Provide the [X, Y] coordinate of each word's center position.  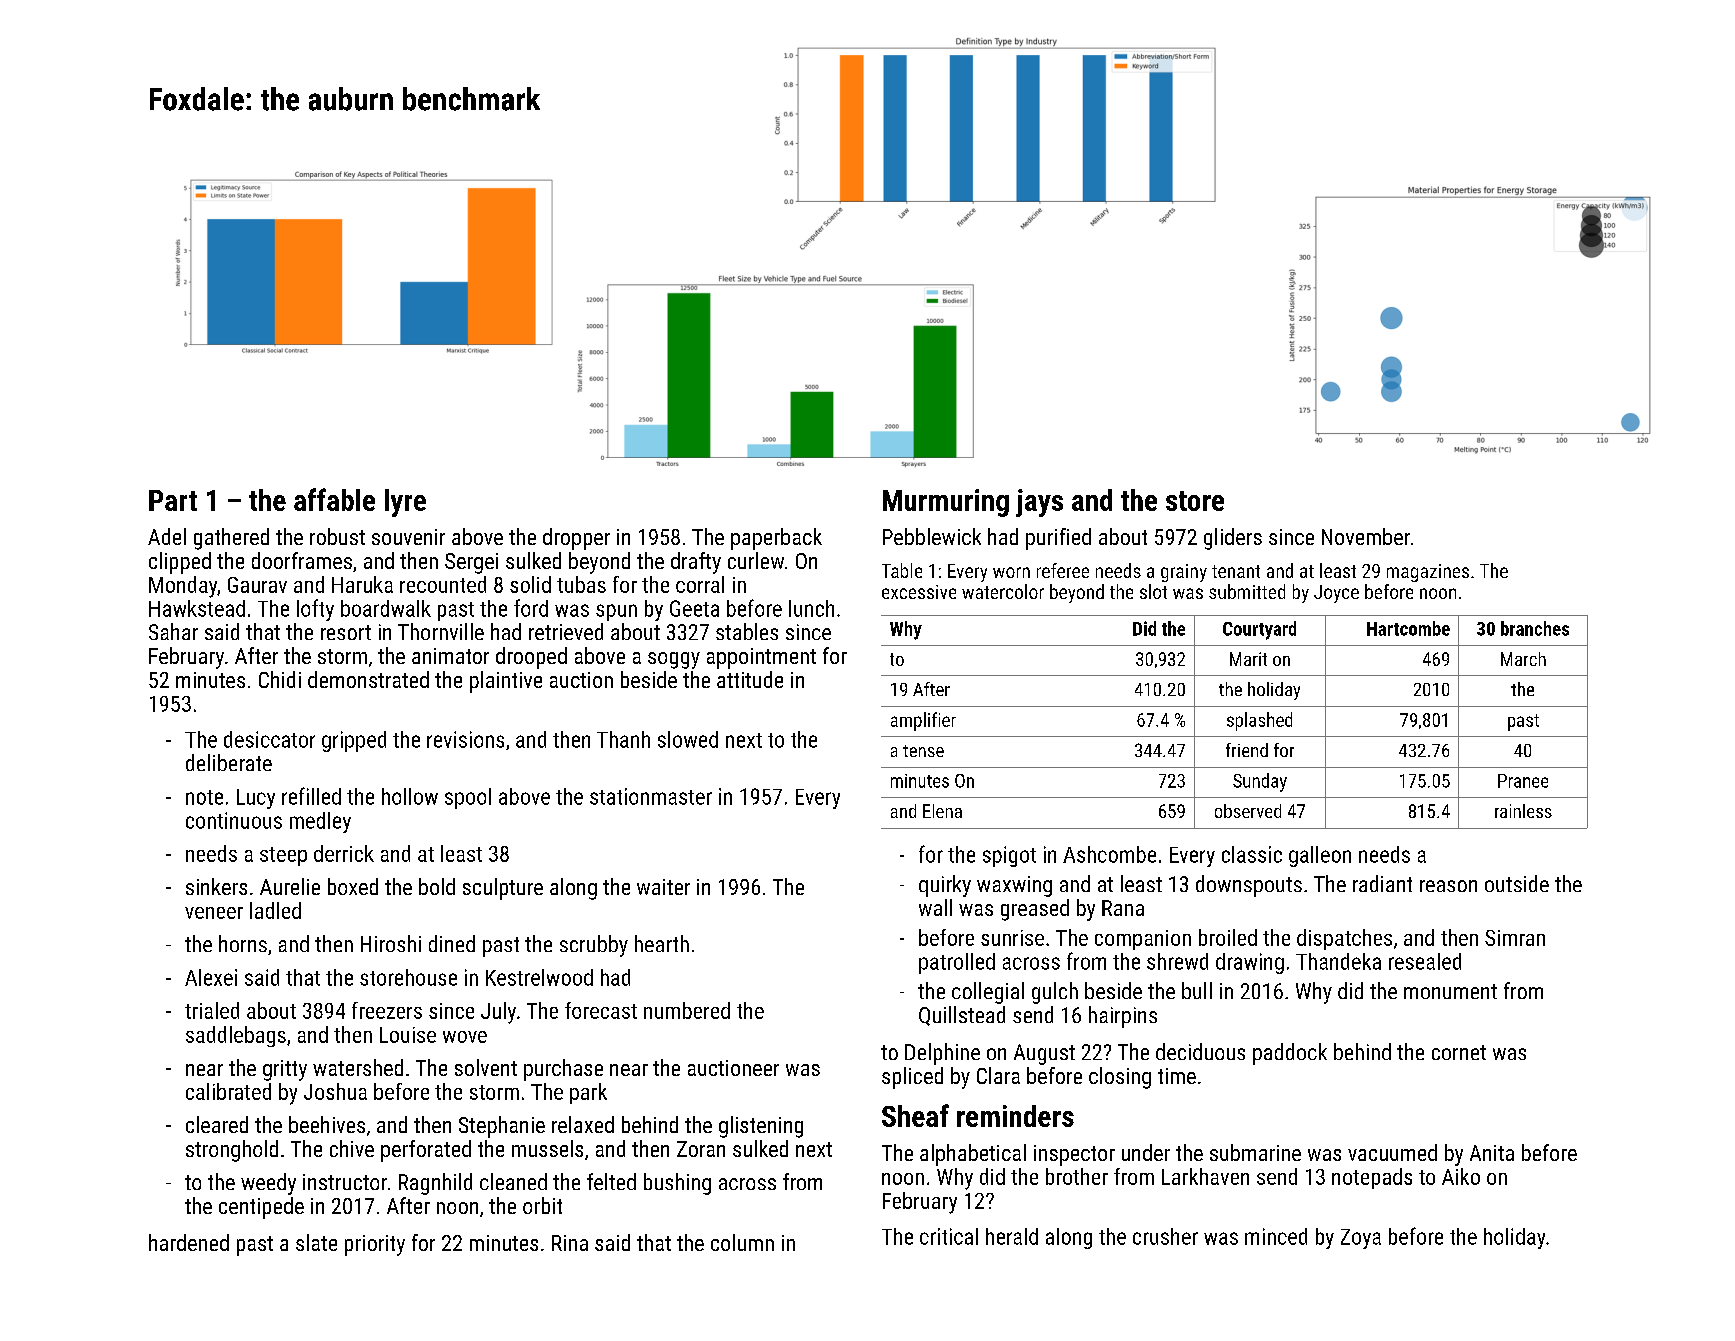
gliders [1233, 539]
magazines [1428, 573]
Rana [1123, 908]
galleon [1320, 856]
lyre [405, 503]
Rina [570, 1243]
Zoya [1361, 1239]
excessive [919, 592]
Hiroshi [391, 943]
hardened [189, 1242]
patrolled [957, 963]
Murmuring [946, 503]
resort [346, 632]
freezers [387, 1010]
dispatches [1344, 939]
